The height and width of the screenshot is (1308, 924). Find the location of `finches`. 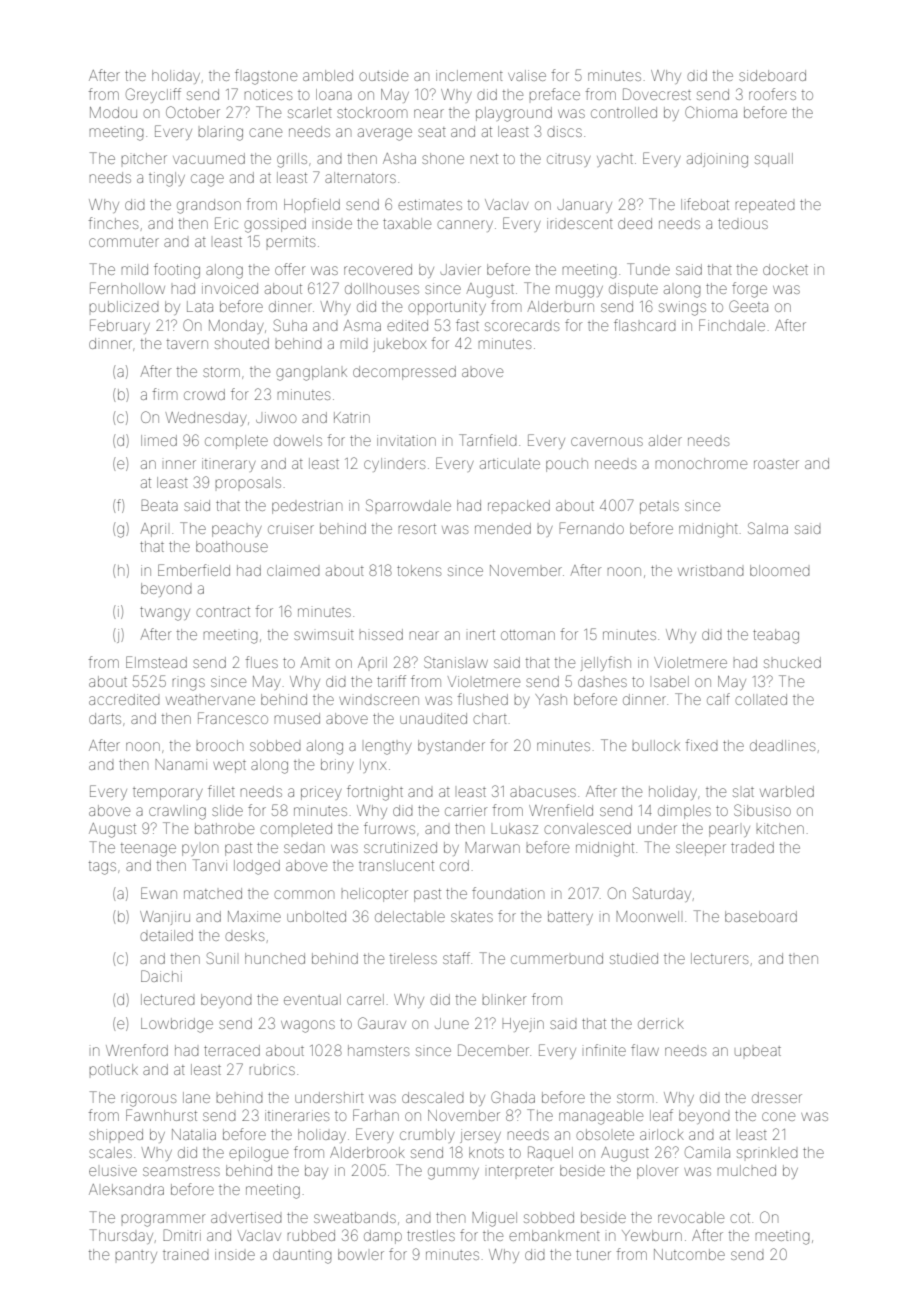

finches is located at coordinates (113, 223).
